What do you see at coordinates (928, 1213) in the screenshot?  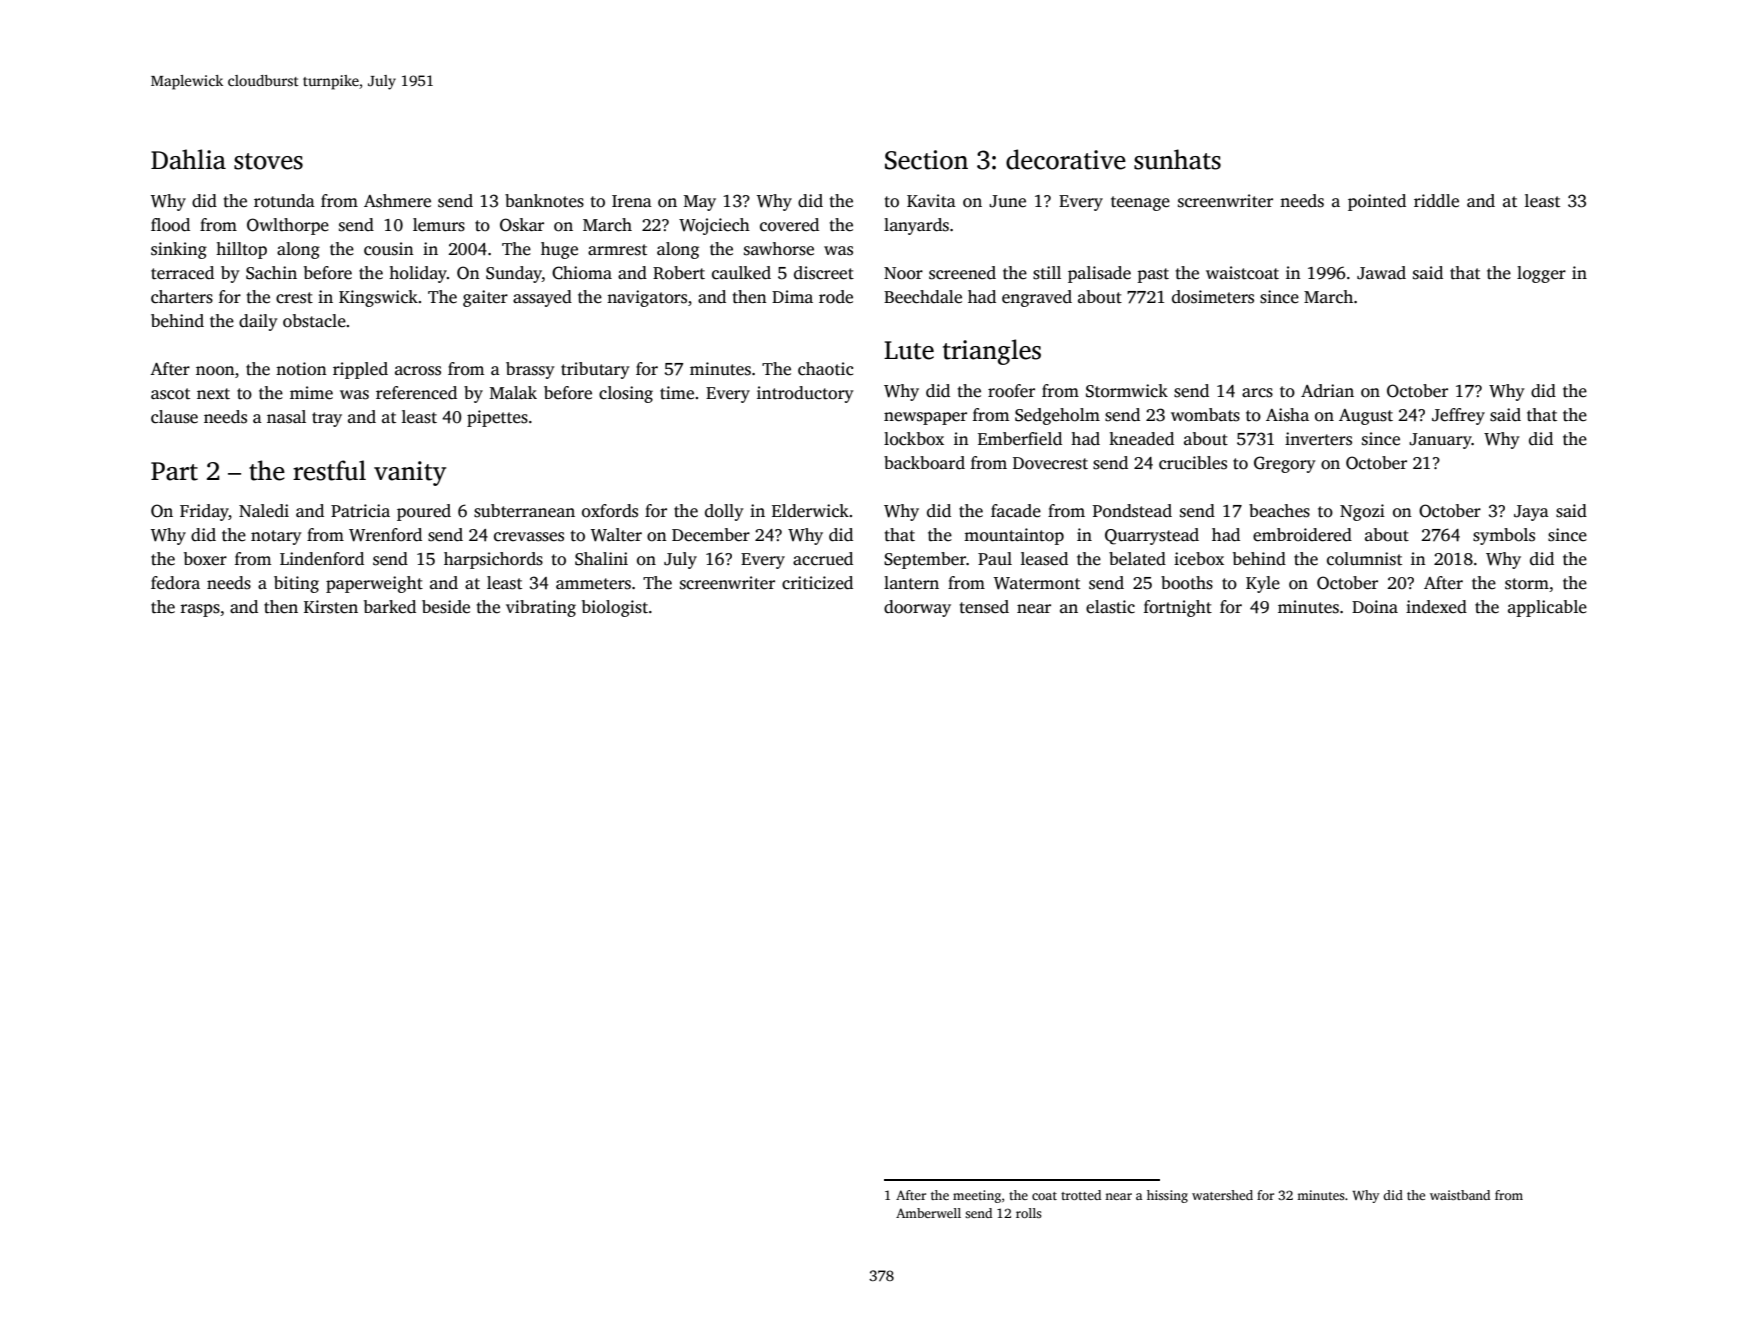 I see `Amberwell` at bounding box center [928, 1213].
